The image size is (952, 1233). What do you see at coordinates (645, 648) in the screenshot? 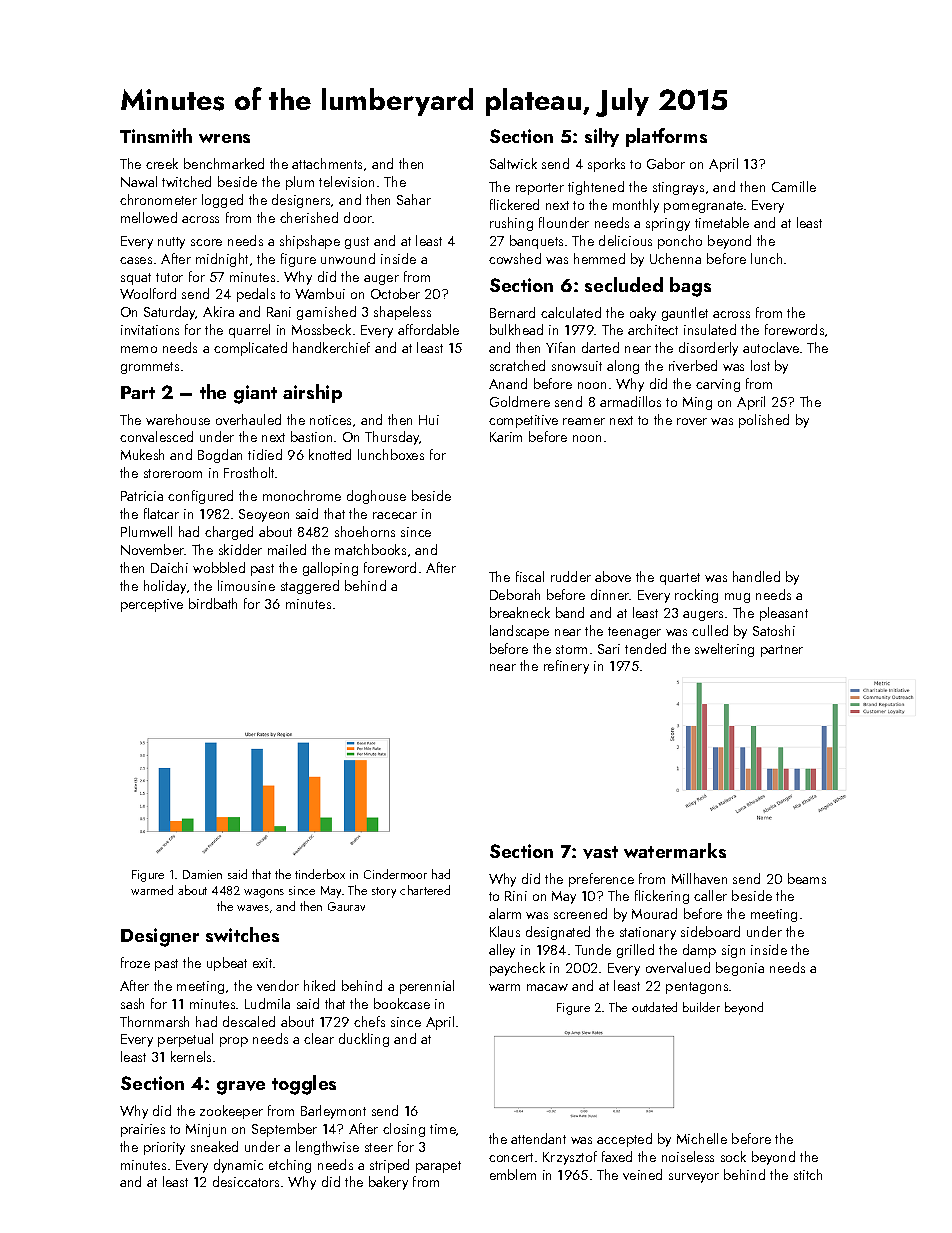
I see `tended` at bounding box center [645, 648].
